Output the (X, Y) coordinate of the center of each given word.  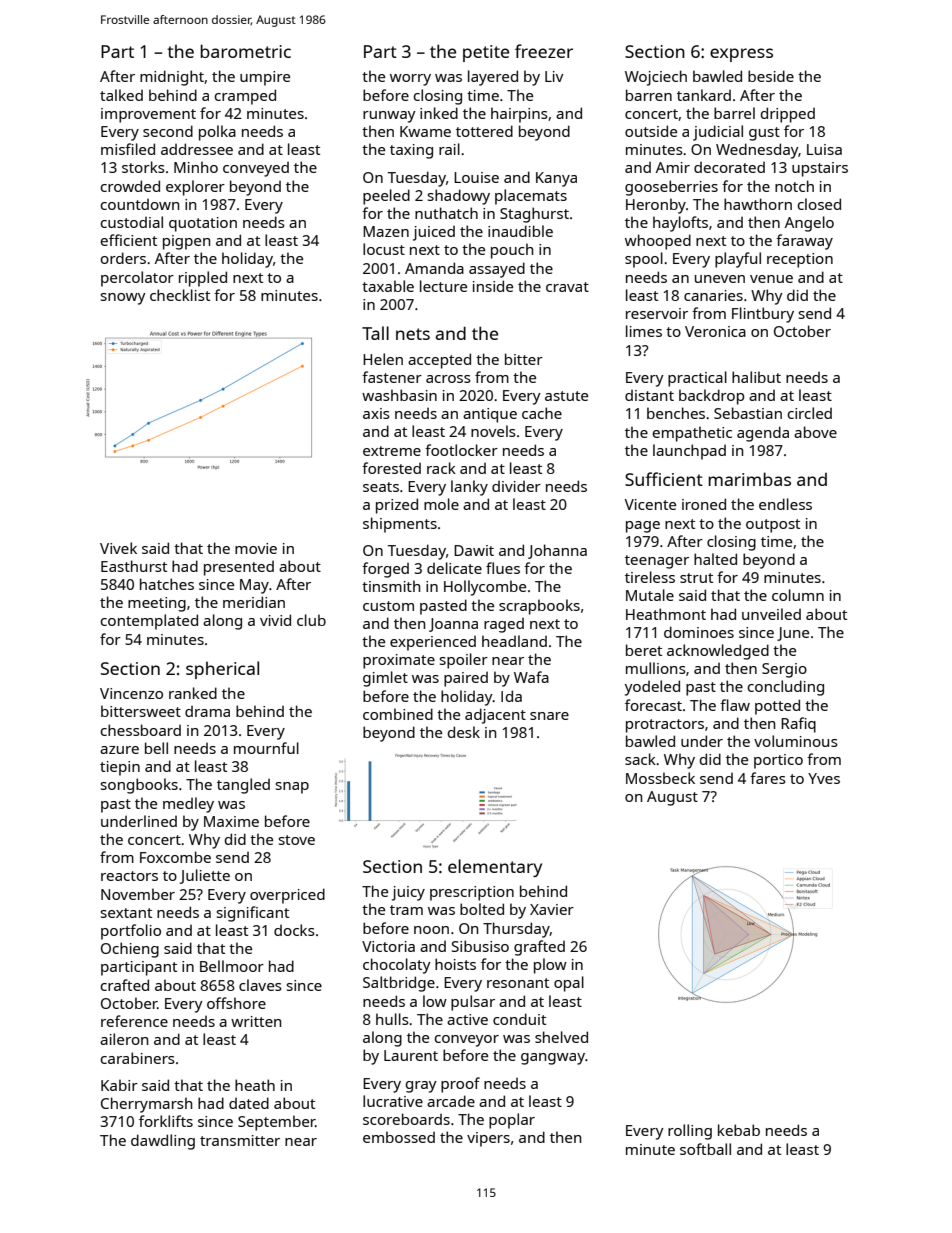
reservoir (657, 313)
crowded (130, 186)
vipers (488, 1139)
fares (768, 778)
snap (292, 788)
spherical (222, 670)
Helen (383, 359)
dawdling (163, 1142)
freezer (544, 51)
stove (297, 840)
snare (549, 716)
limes (644, 331)
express (741, 55)
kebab (739, 1130)
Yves (824, 778)
